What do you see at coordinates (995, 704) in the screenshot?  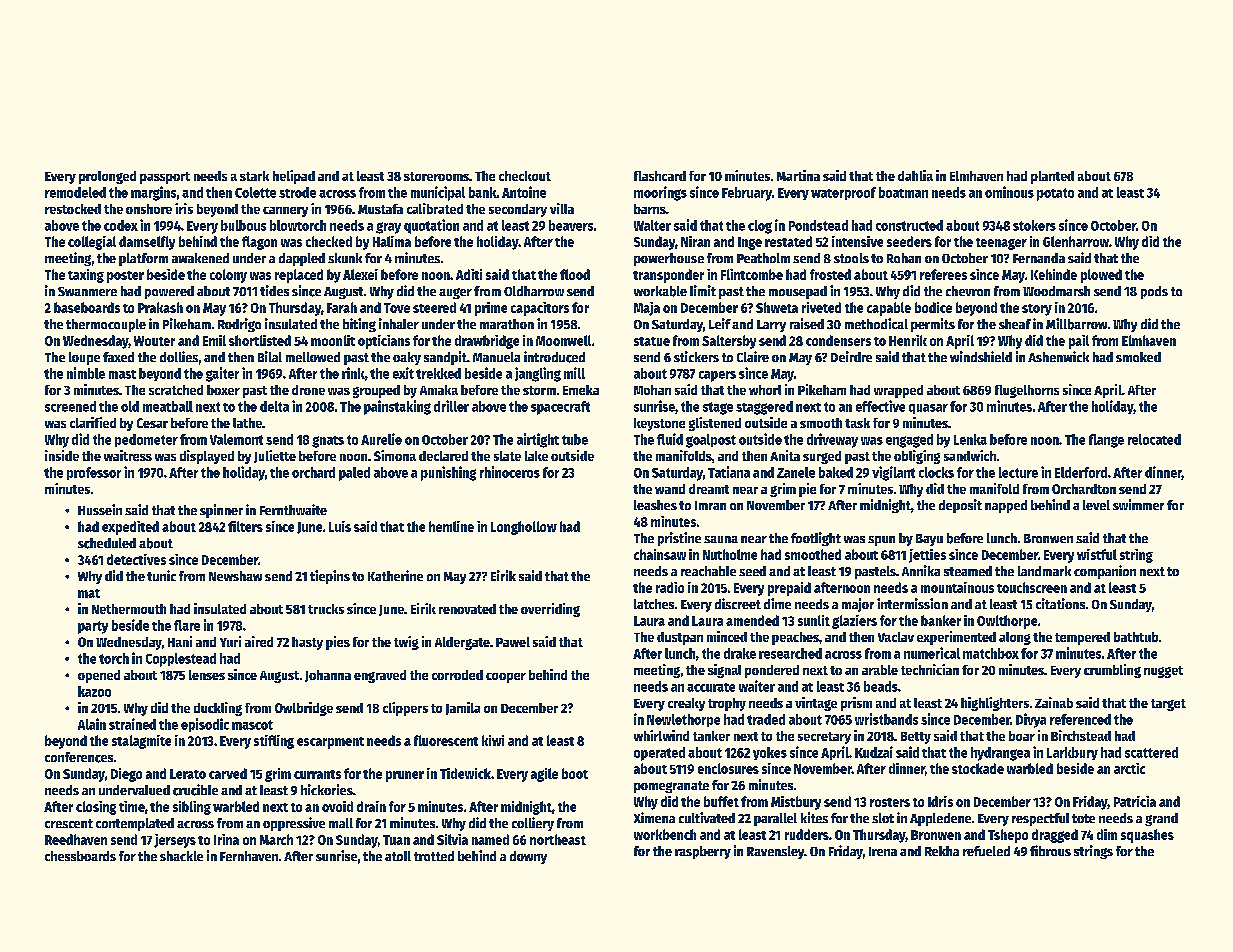 I see `highlighters` at bounding box center [995, 704].
